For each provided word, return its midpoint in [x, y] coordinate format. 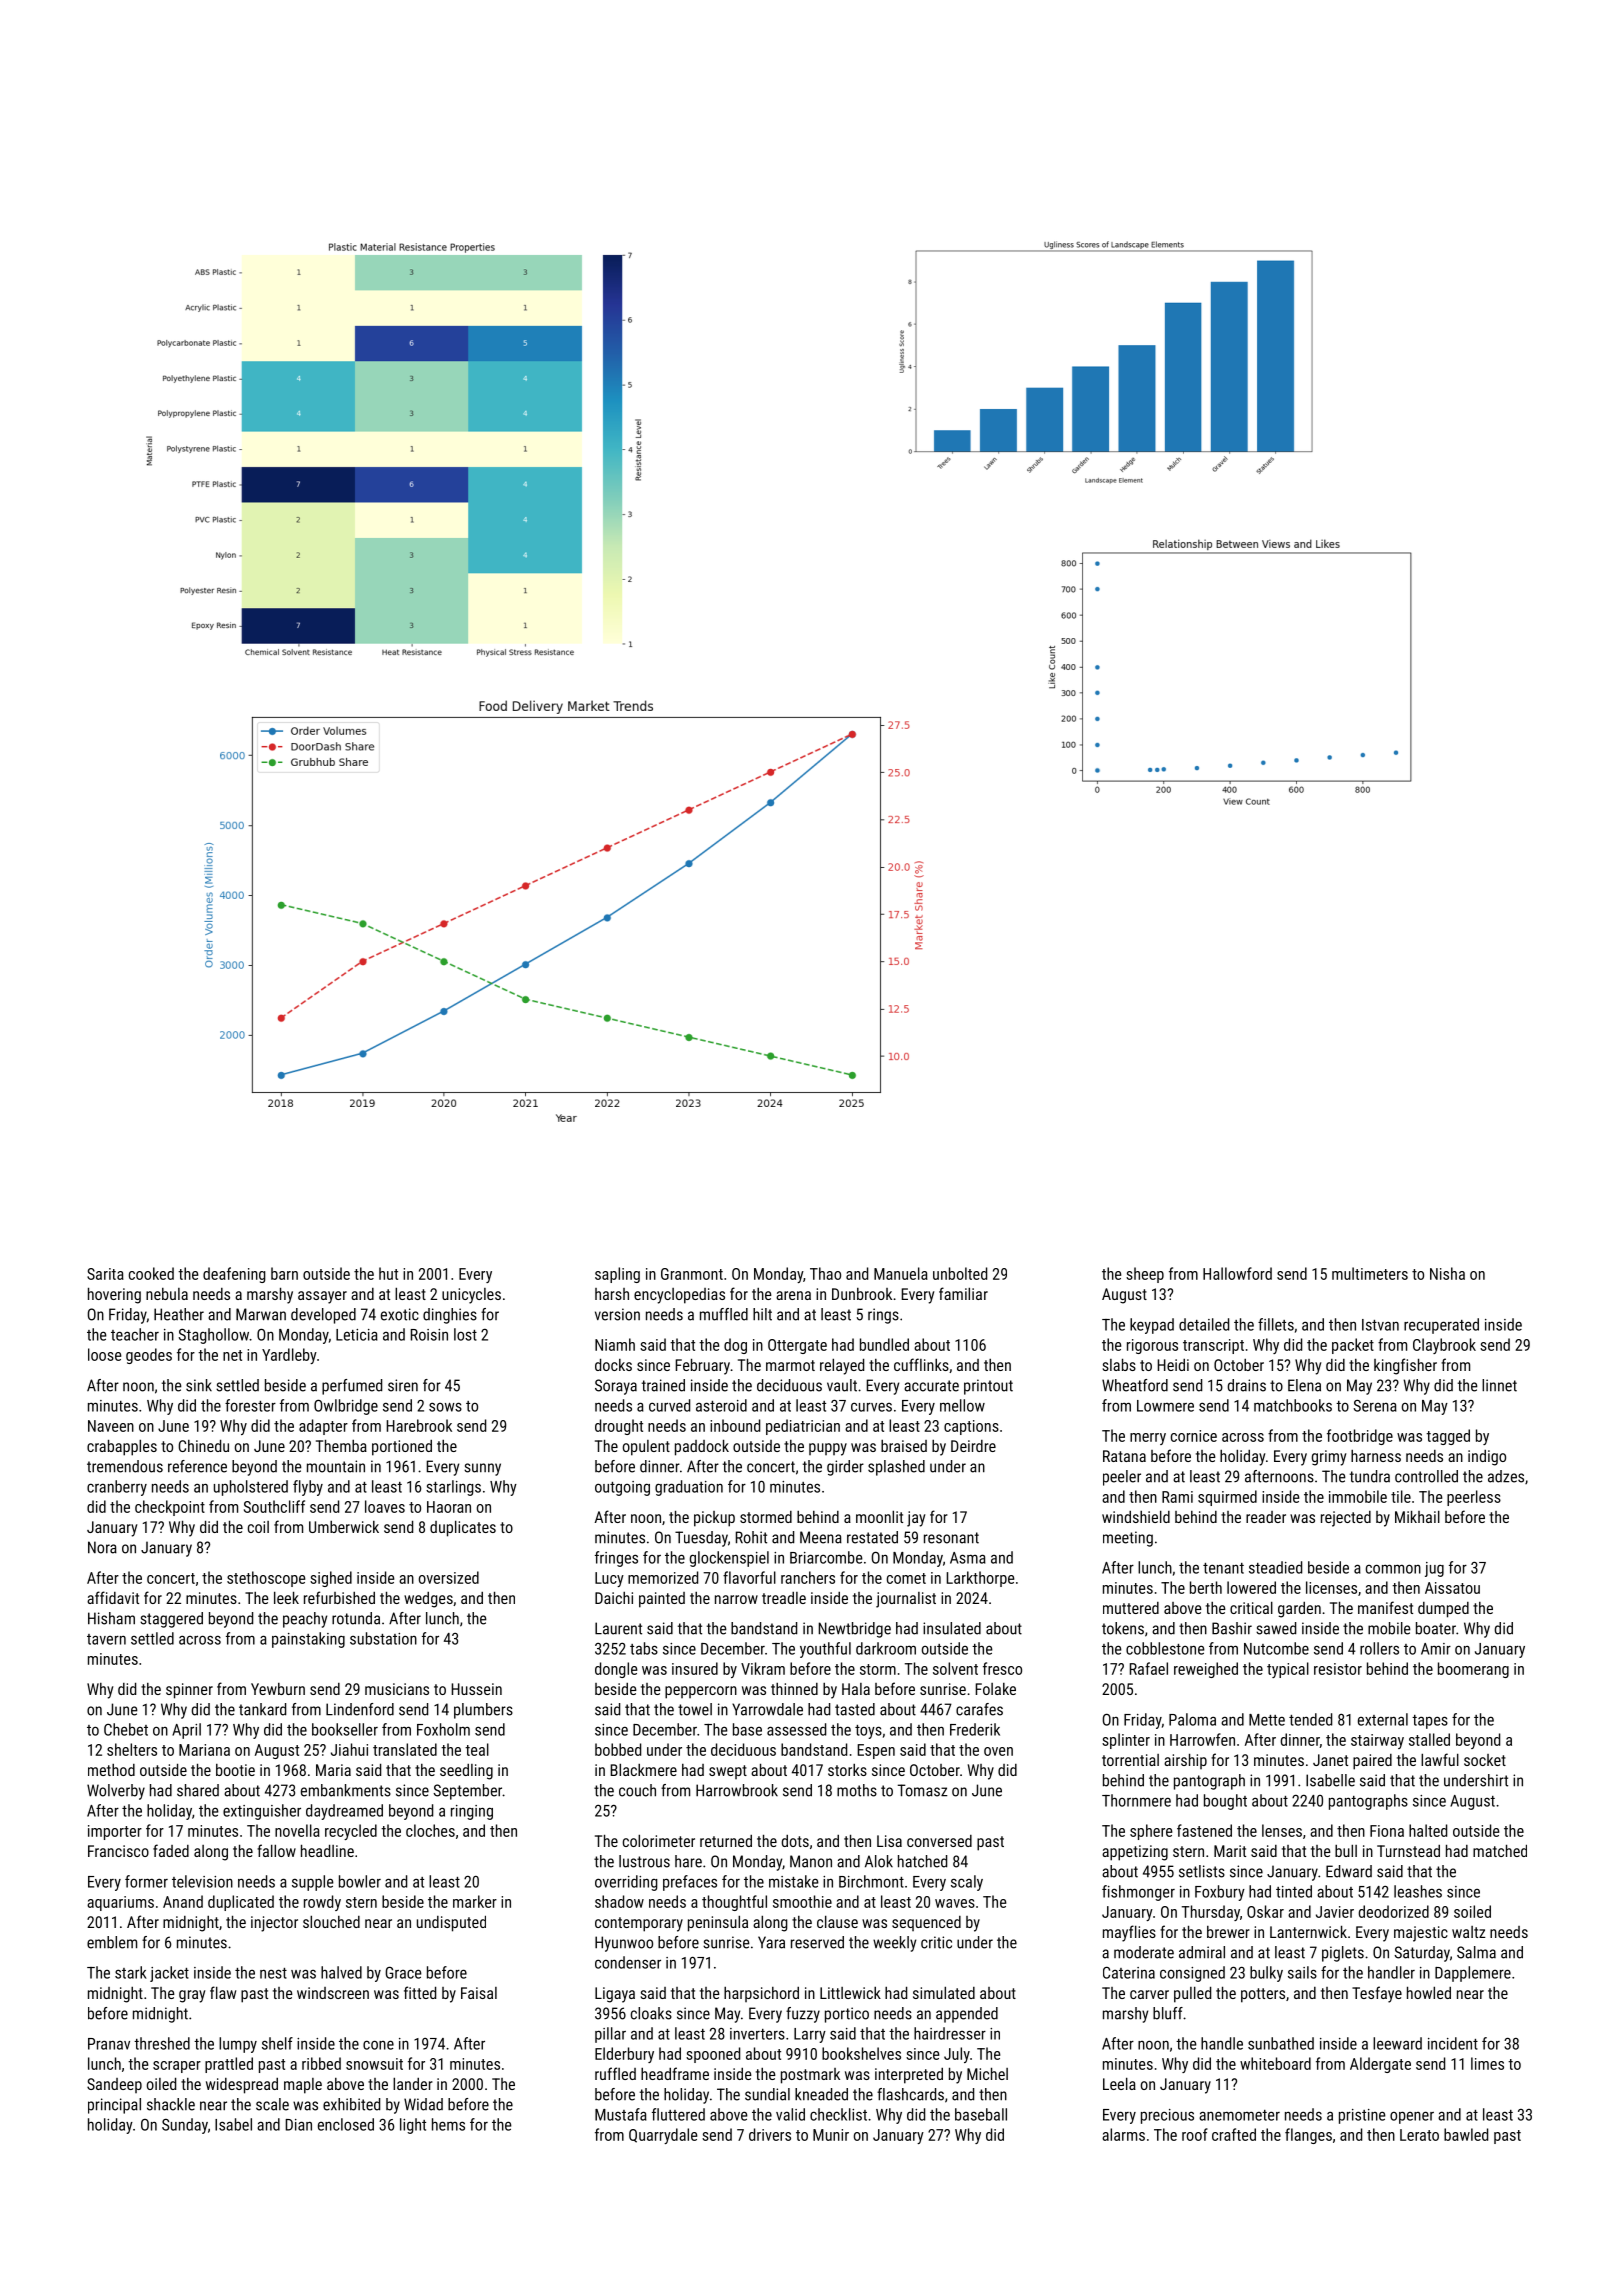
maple [303, 2086]
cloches [430, 1830]
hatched [922, 1861]
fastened [1204, 1830]
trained [663, 1385]
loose [104, 1354]
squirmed [1227, 1498]
